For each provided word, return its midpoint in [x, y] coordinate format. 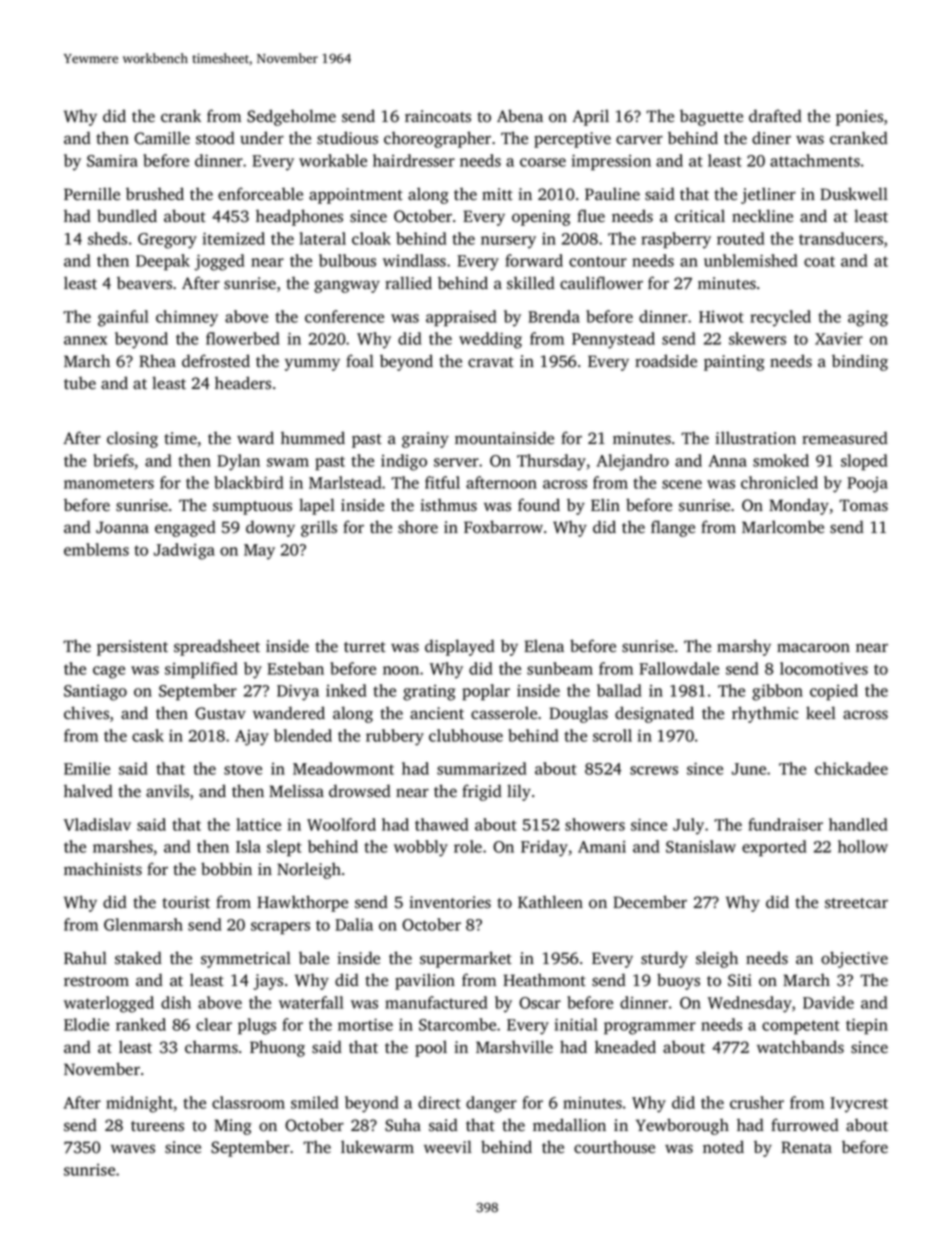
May [259, 552]
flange [673, 528]
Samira [112, 160]
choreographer [437, 139]
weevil [448, 1147]
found [539, 505]
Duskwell [854, 194]
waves [133, 1149]
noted [723, 1147]
